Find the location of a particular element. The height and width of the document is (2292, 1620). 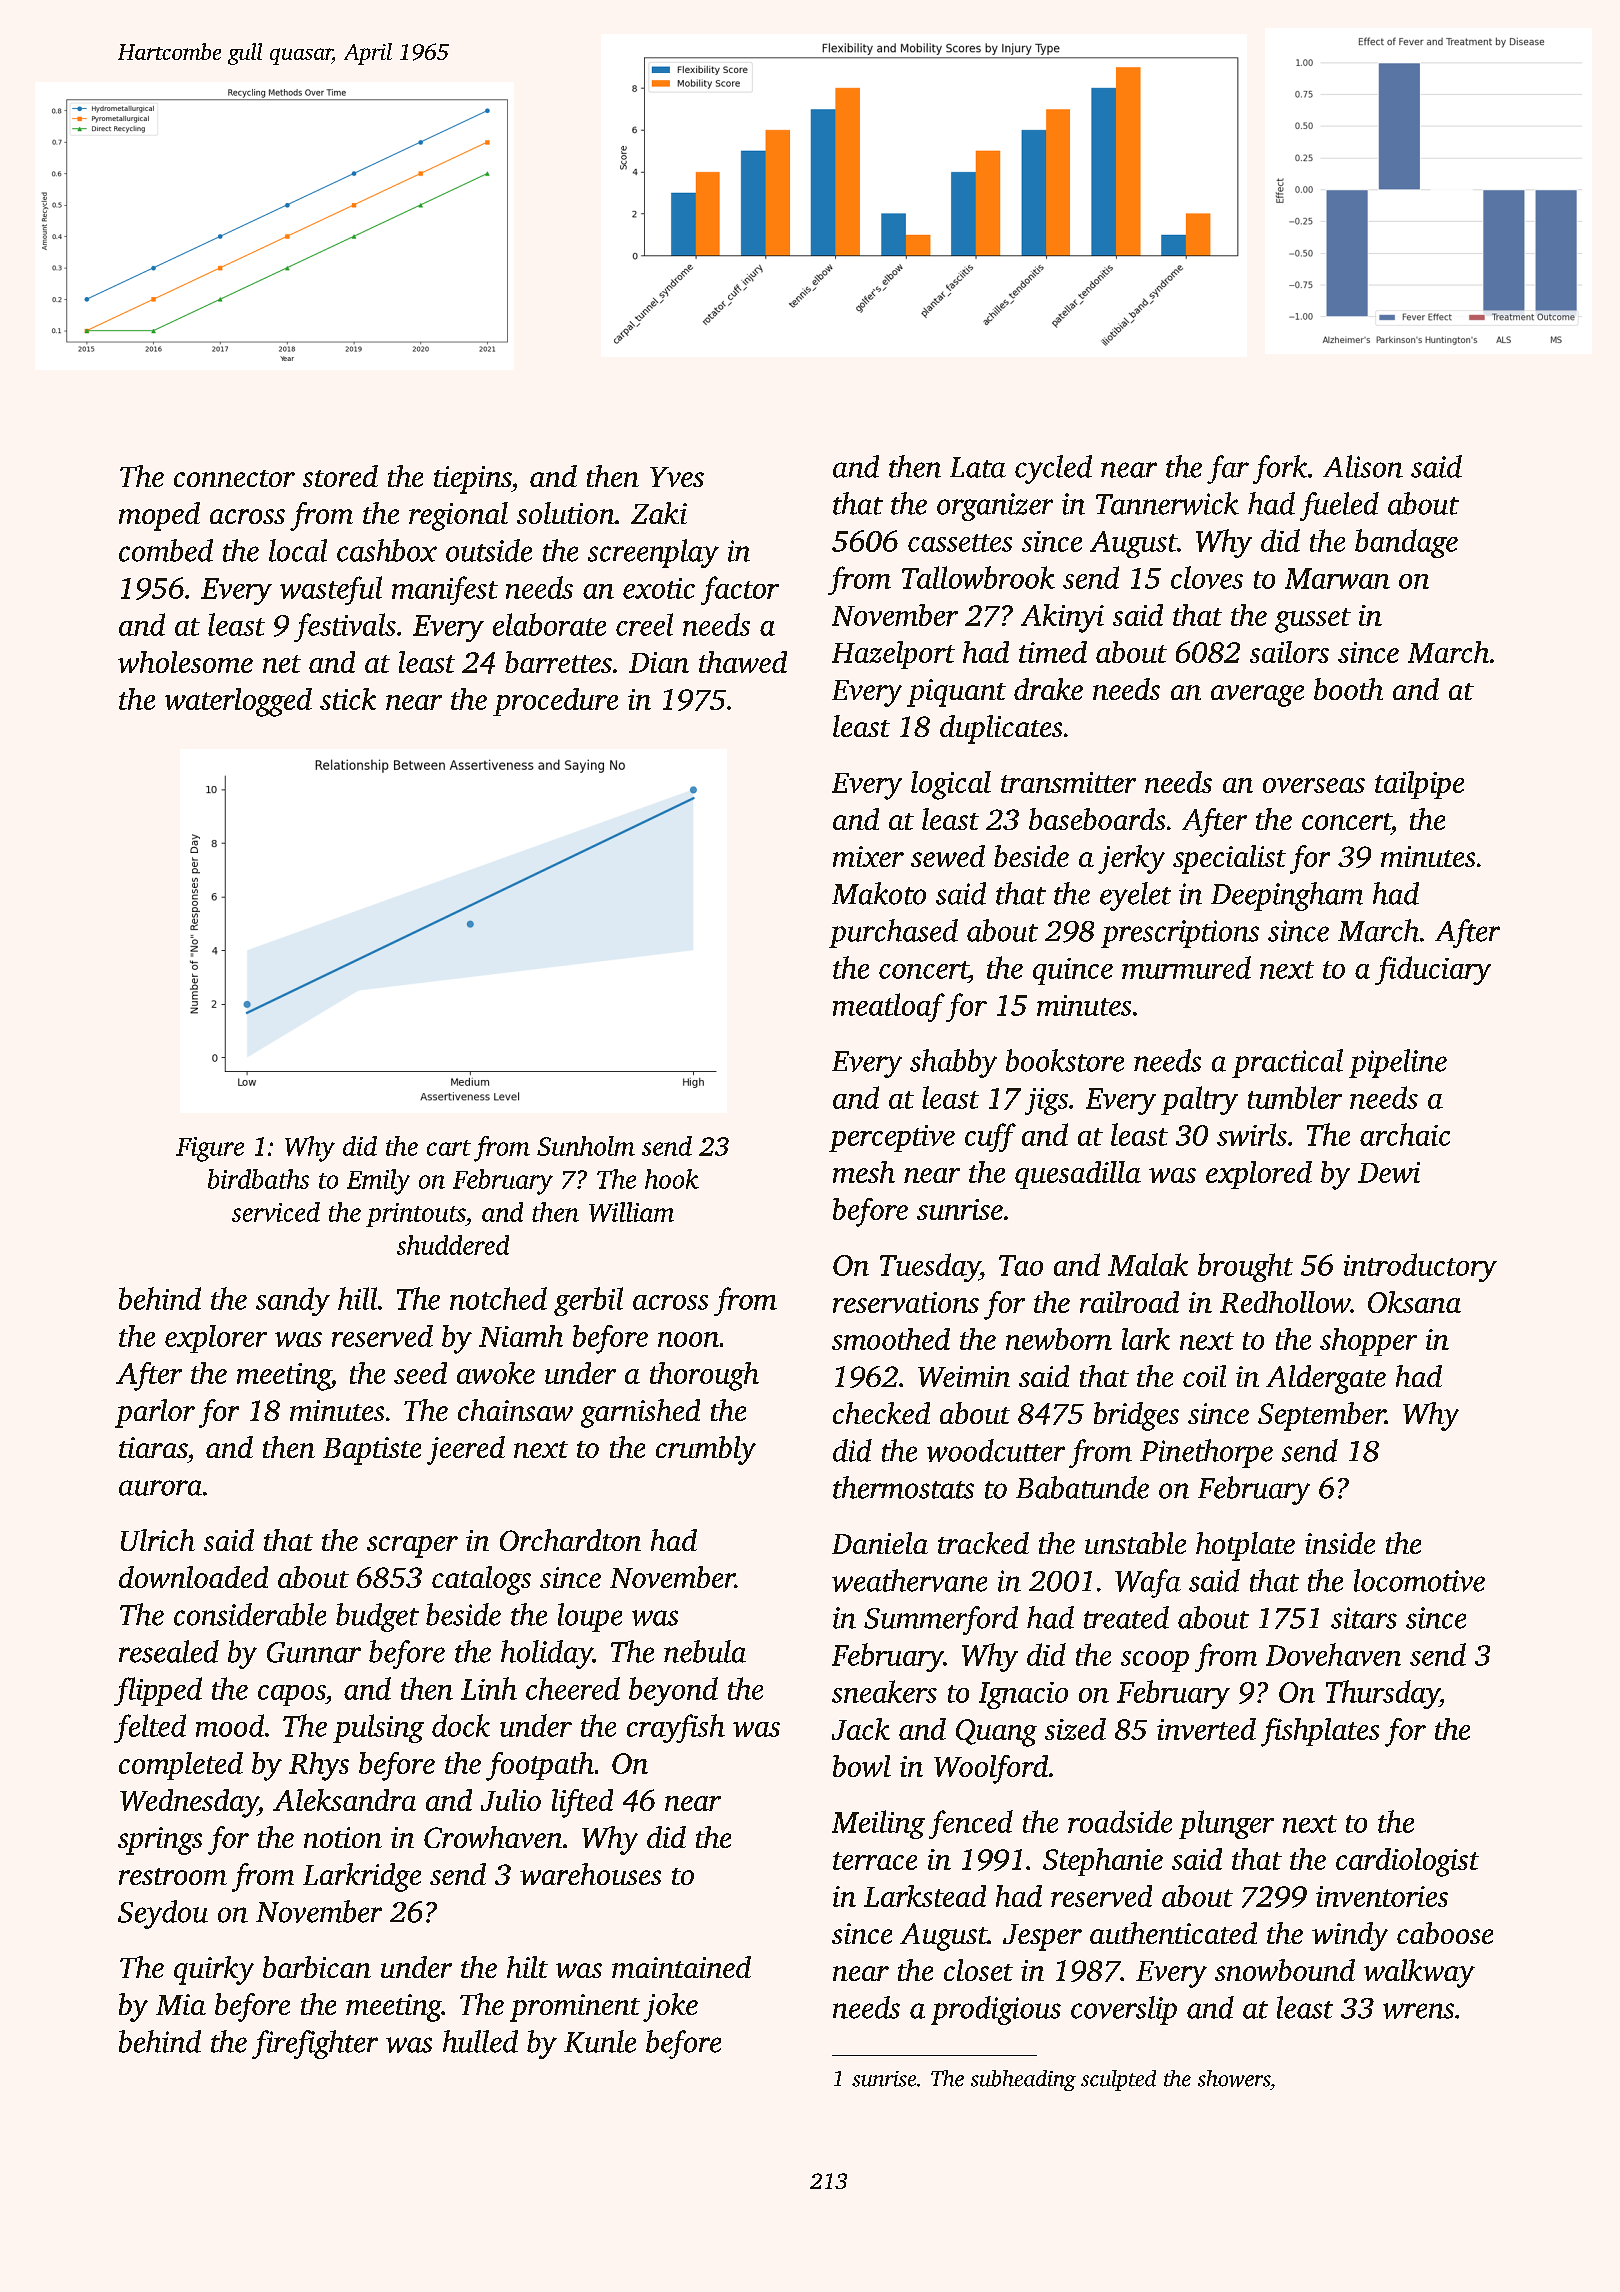

booth is located at coordinates (1348, 689).
